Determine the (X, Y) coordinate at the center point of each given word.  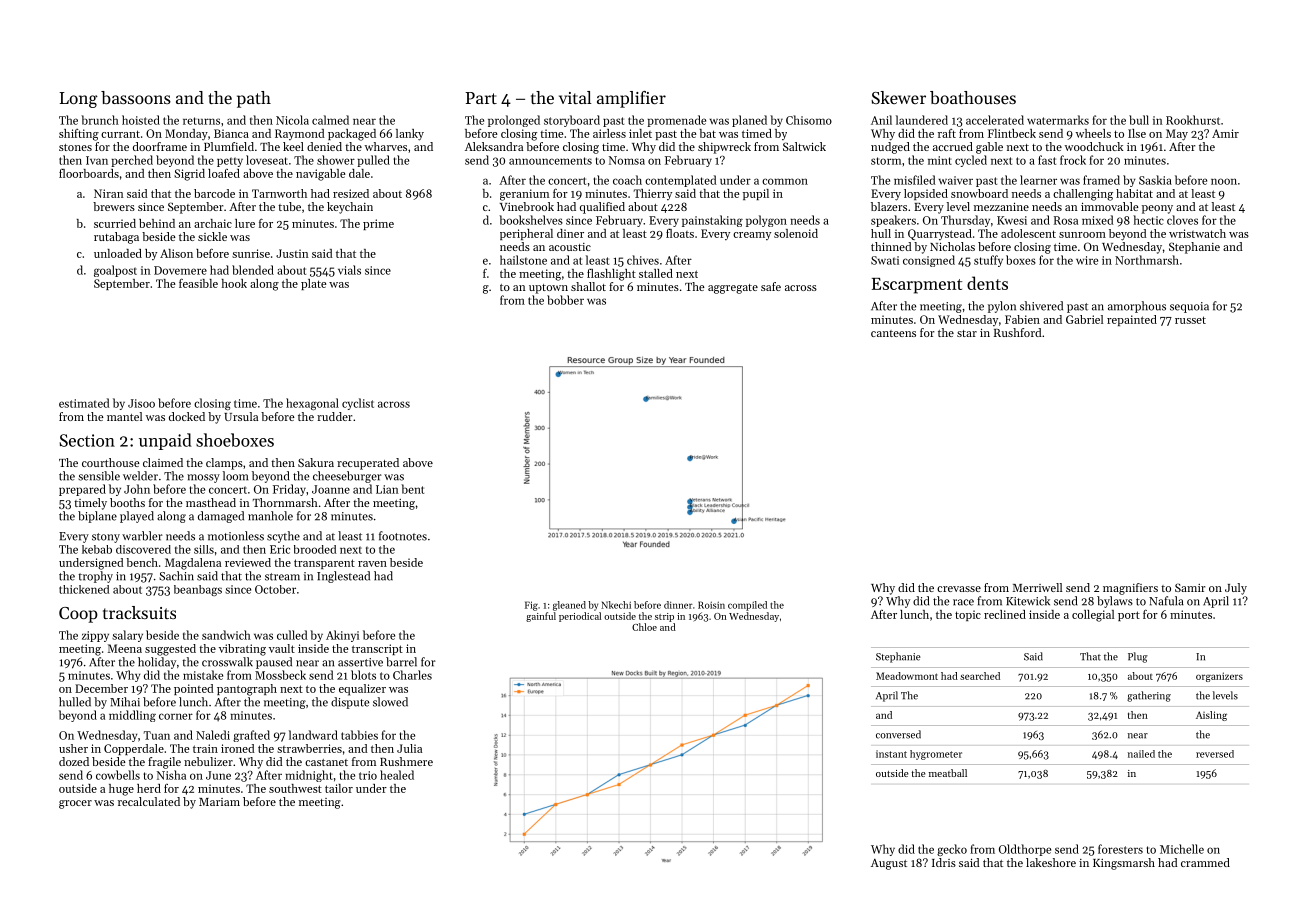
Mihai (125, 702)
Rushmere (406, 761)
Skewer (898, 97)
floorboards (89, 173)
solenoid (796, 233)
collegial (1093, 616)
